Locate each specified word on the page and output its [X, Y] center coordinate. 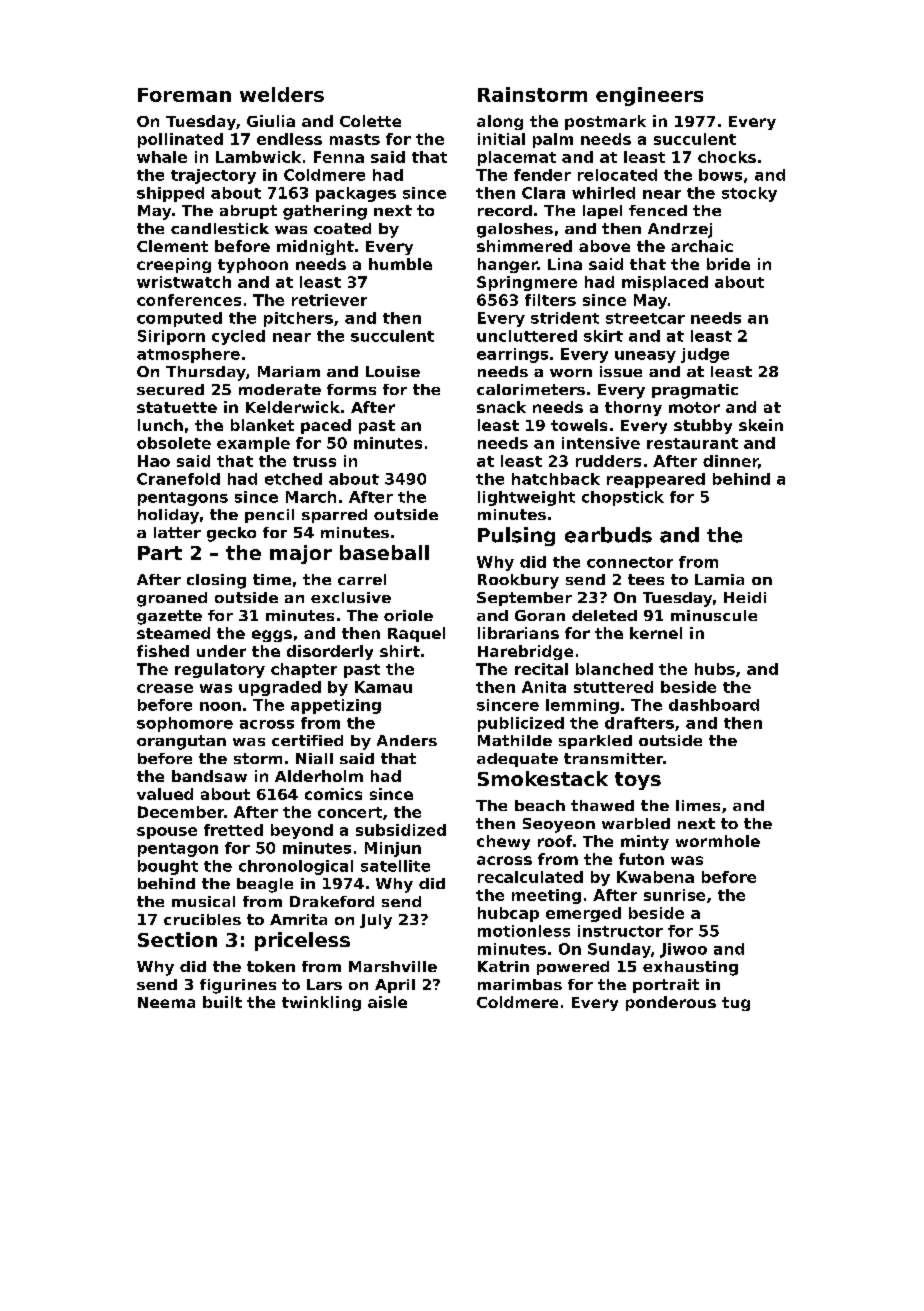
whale [162, 157]
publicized [521, 724]
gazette [169, 617]
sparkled [595, 742]
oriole [408, 615]
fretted [233, 830]
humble [400, 264]
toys [638, 781]
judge [705, 355]
